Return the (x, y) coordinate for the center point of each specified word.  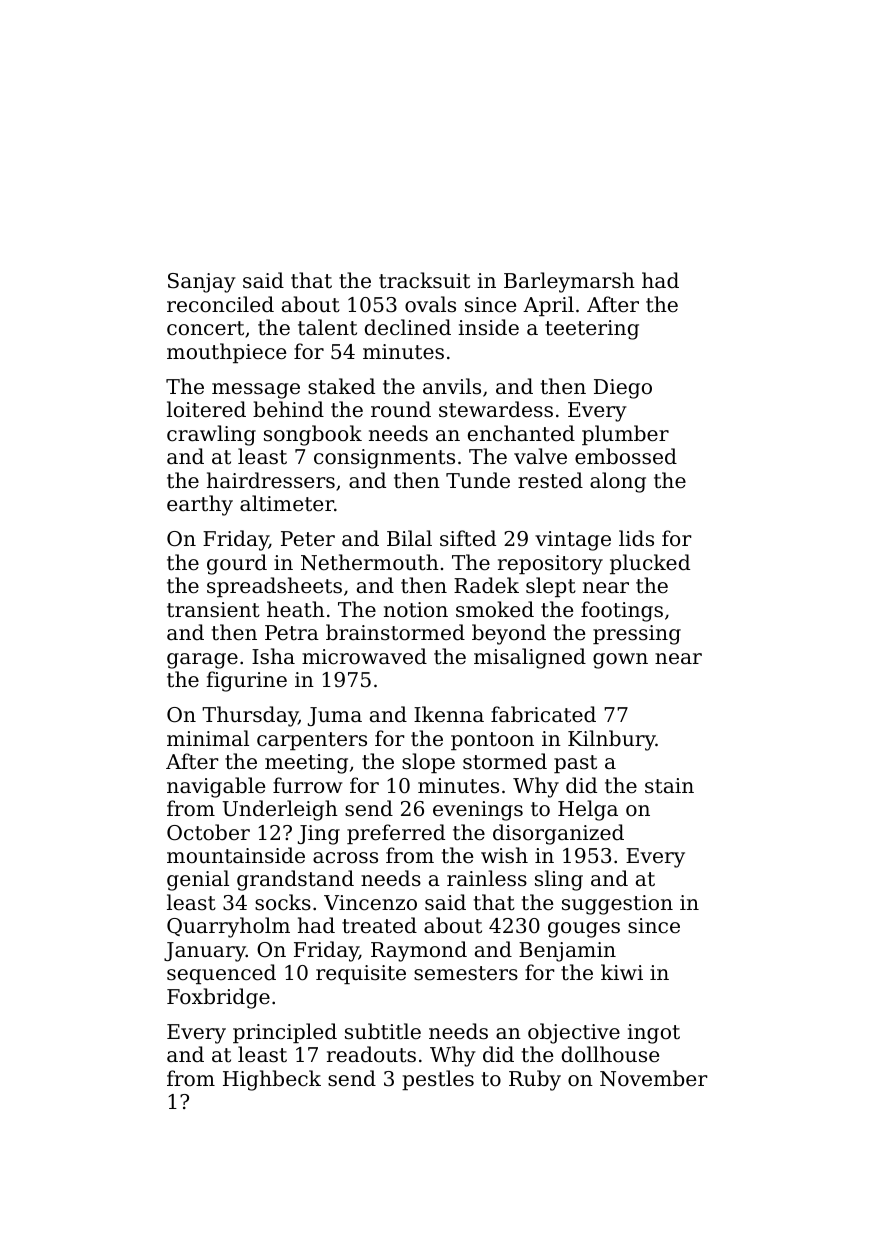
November (654, 1078)
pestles (438, 1080)
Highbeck (272, 1080)
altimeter (287, 503)
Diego (623, 389)
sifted (468, 538)
